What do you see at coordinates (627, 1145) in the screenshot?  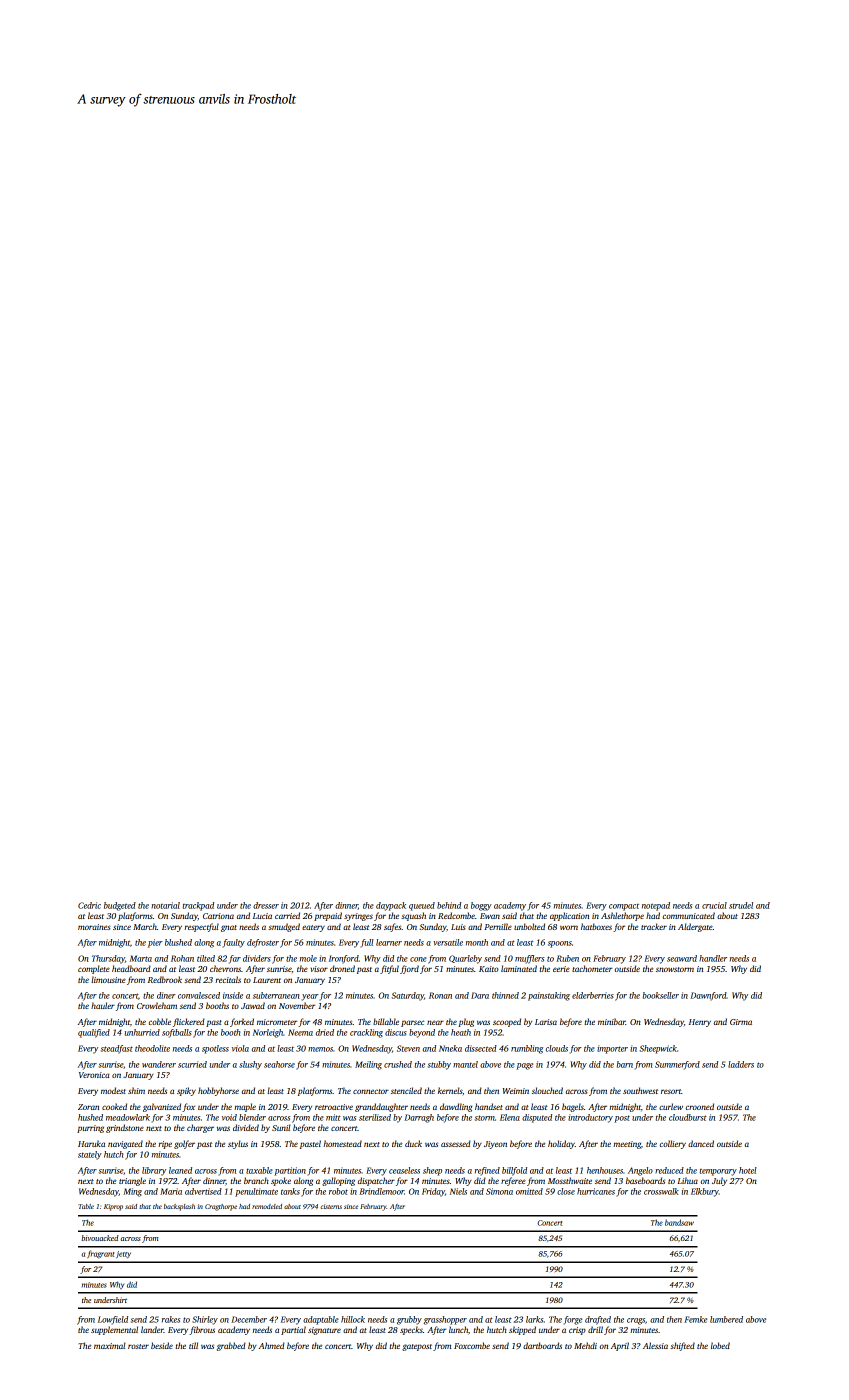 I see `meeting` at bounding box center [627, 1145].
